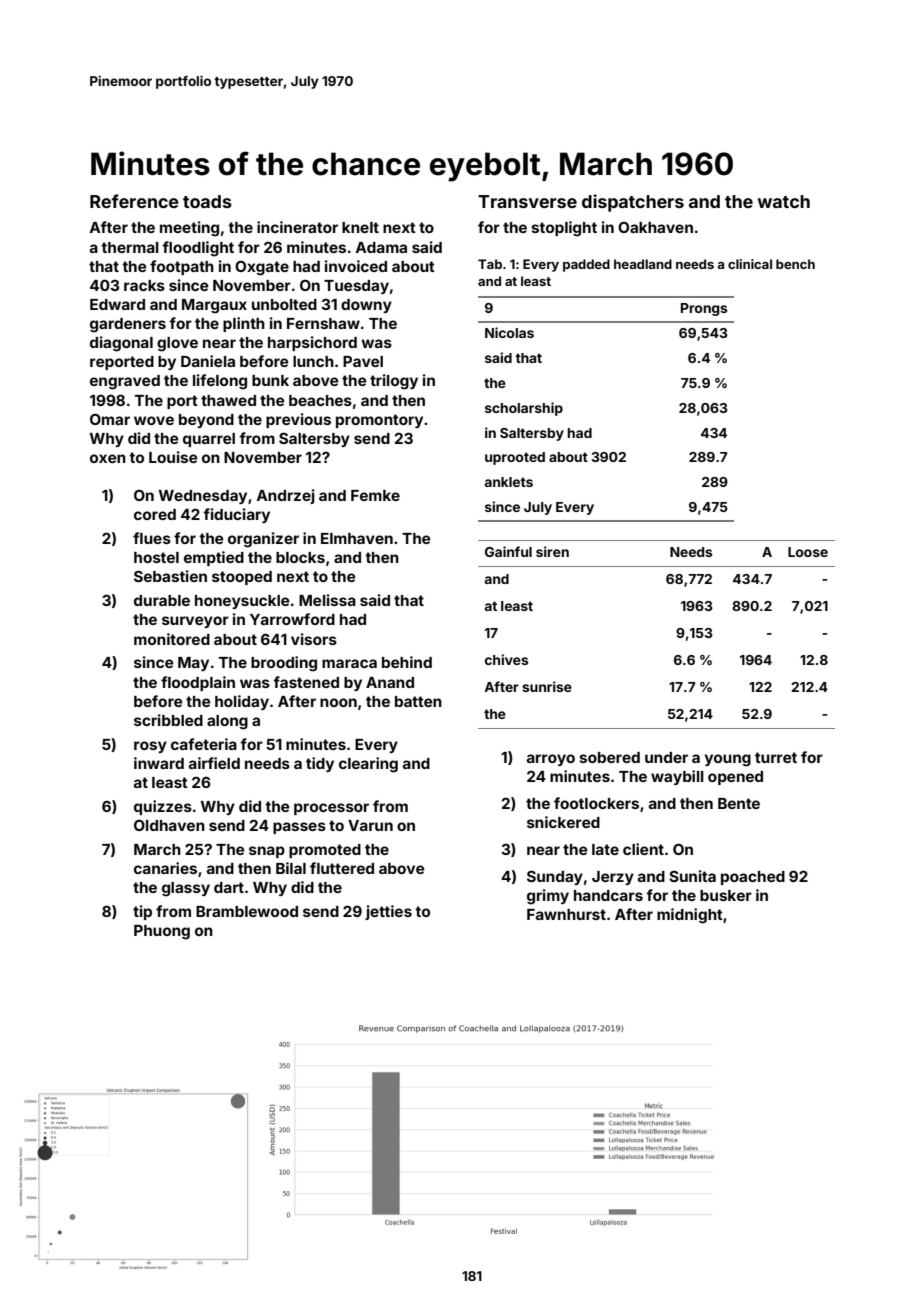 Image resolution: width=924 pixels, height=1314 pixels. Describe the element at coordinates (189, 229) in the screenshot. I see `meeting` at that location.
